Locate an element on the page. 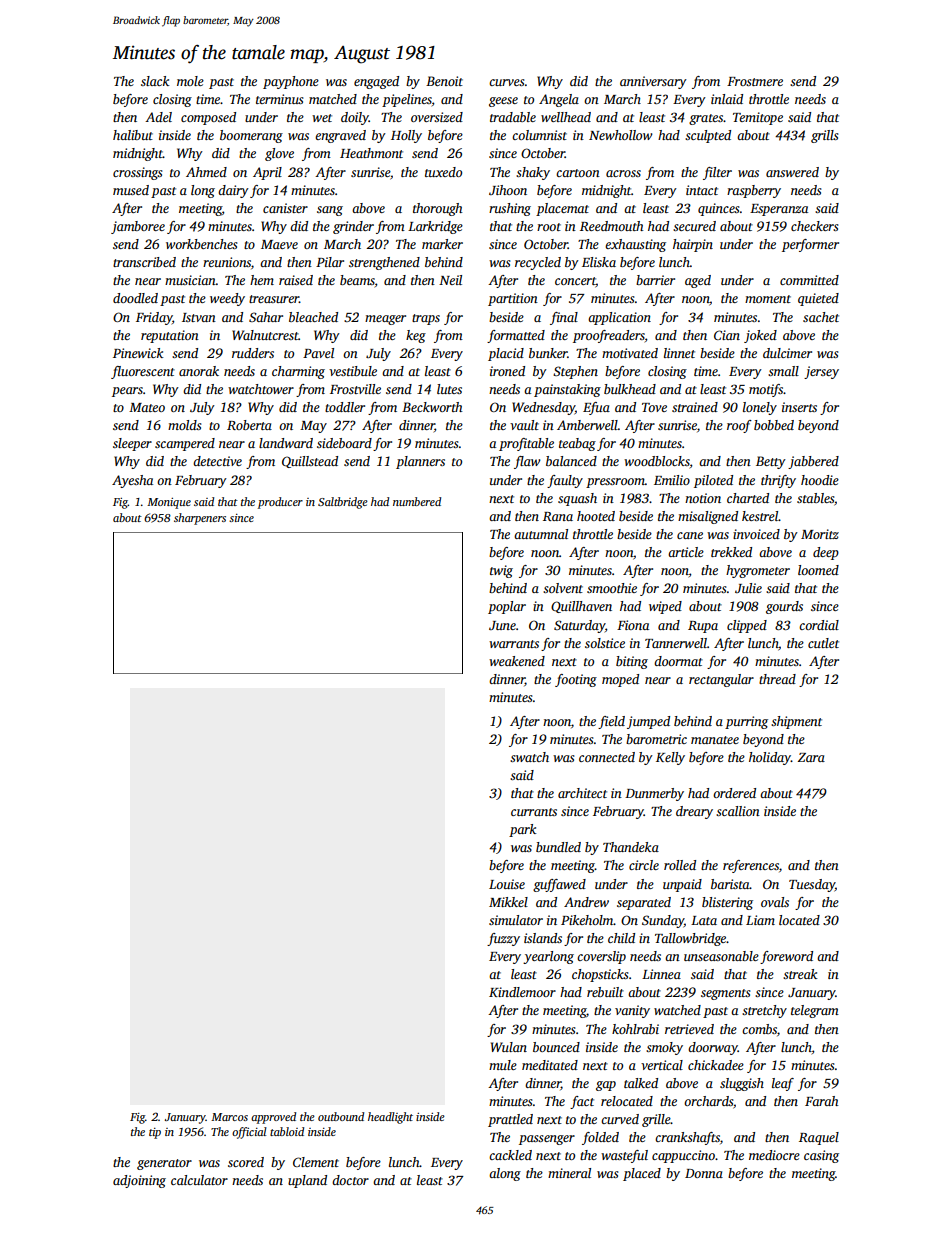 This document has width=952, height=1233. sculpted is located at coordinates (708, 136).
